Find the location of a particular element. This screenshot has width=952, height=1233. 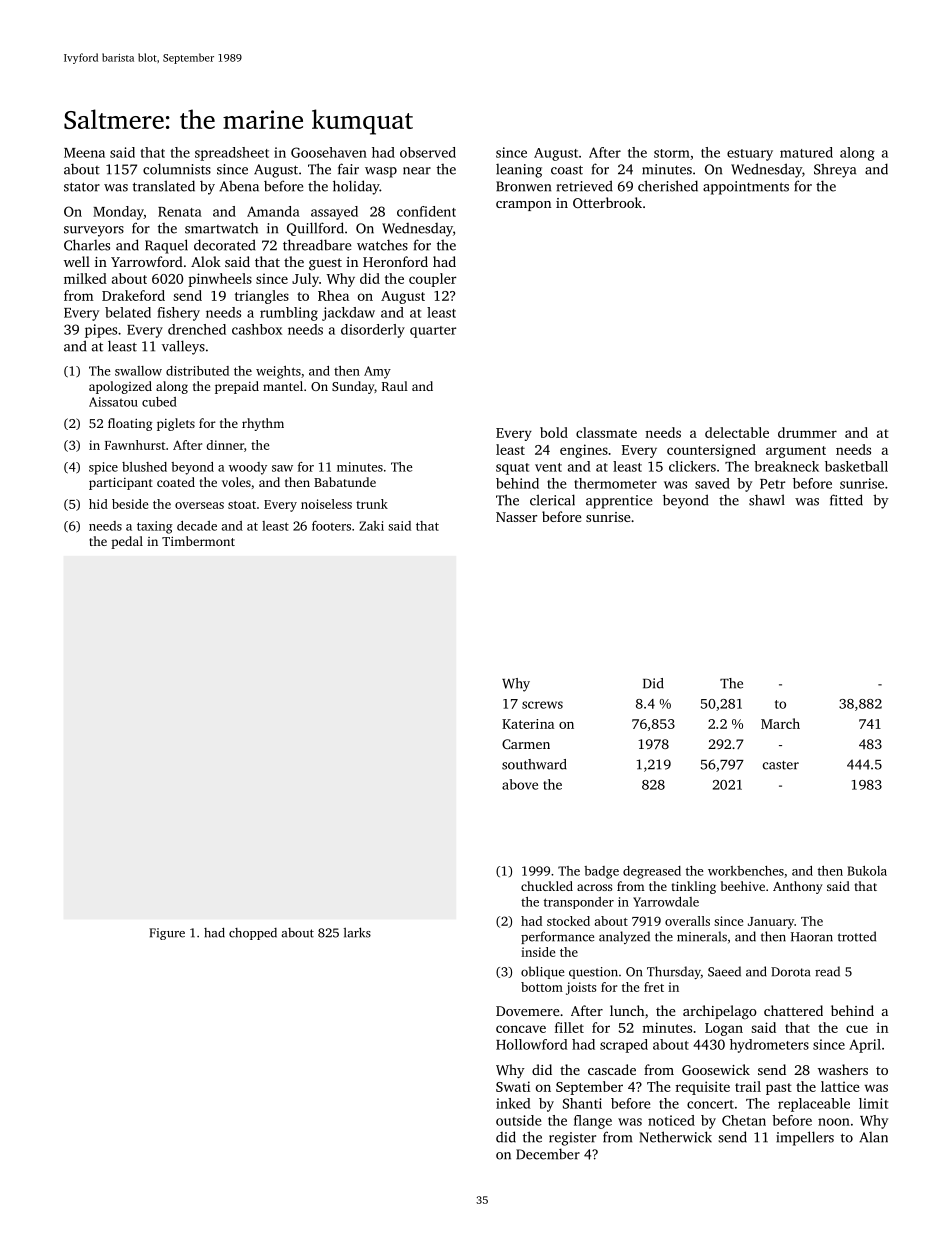

Alan is located at coordinates (873, 1137).
